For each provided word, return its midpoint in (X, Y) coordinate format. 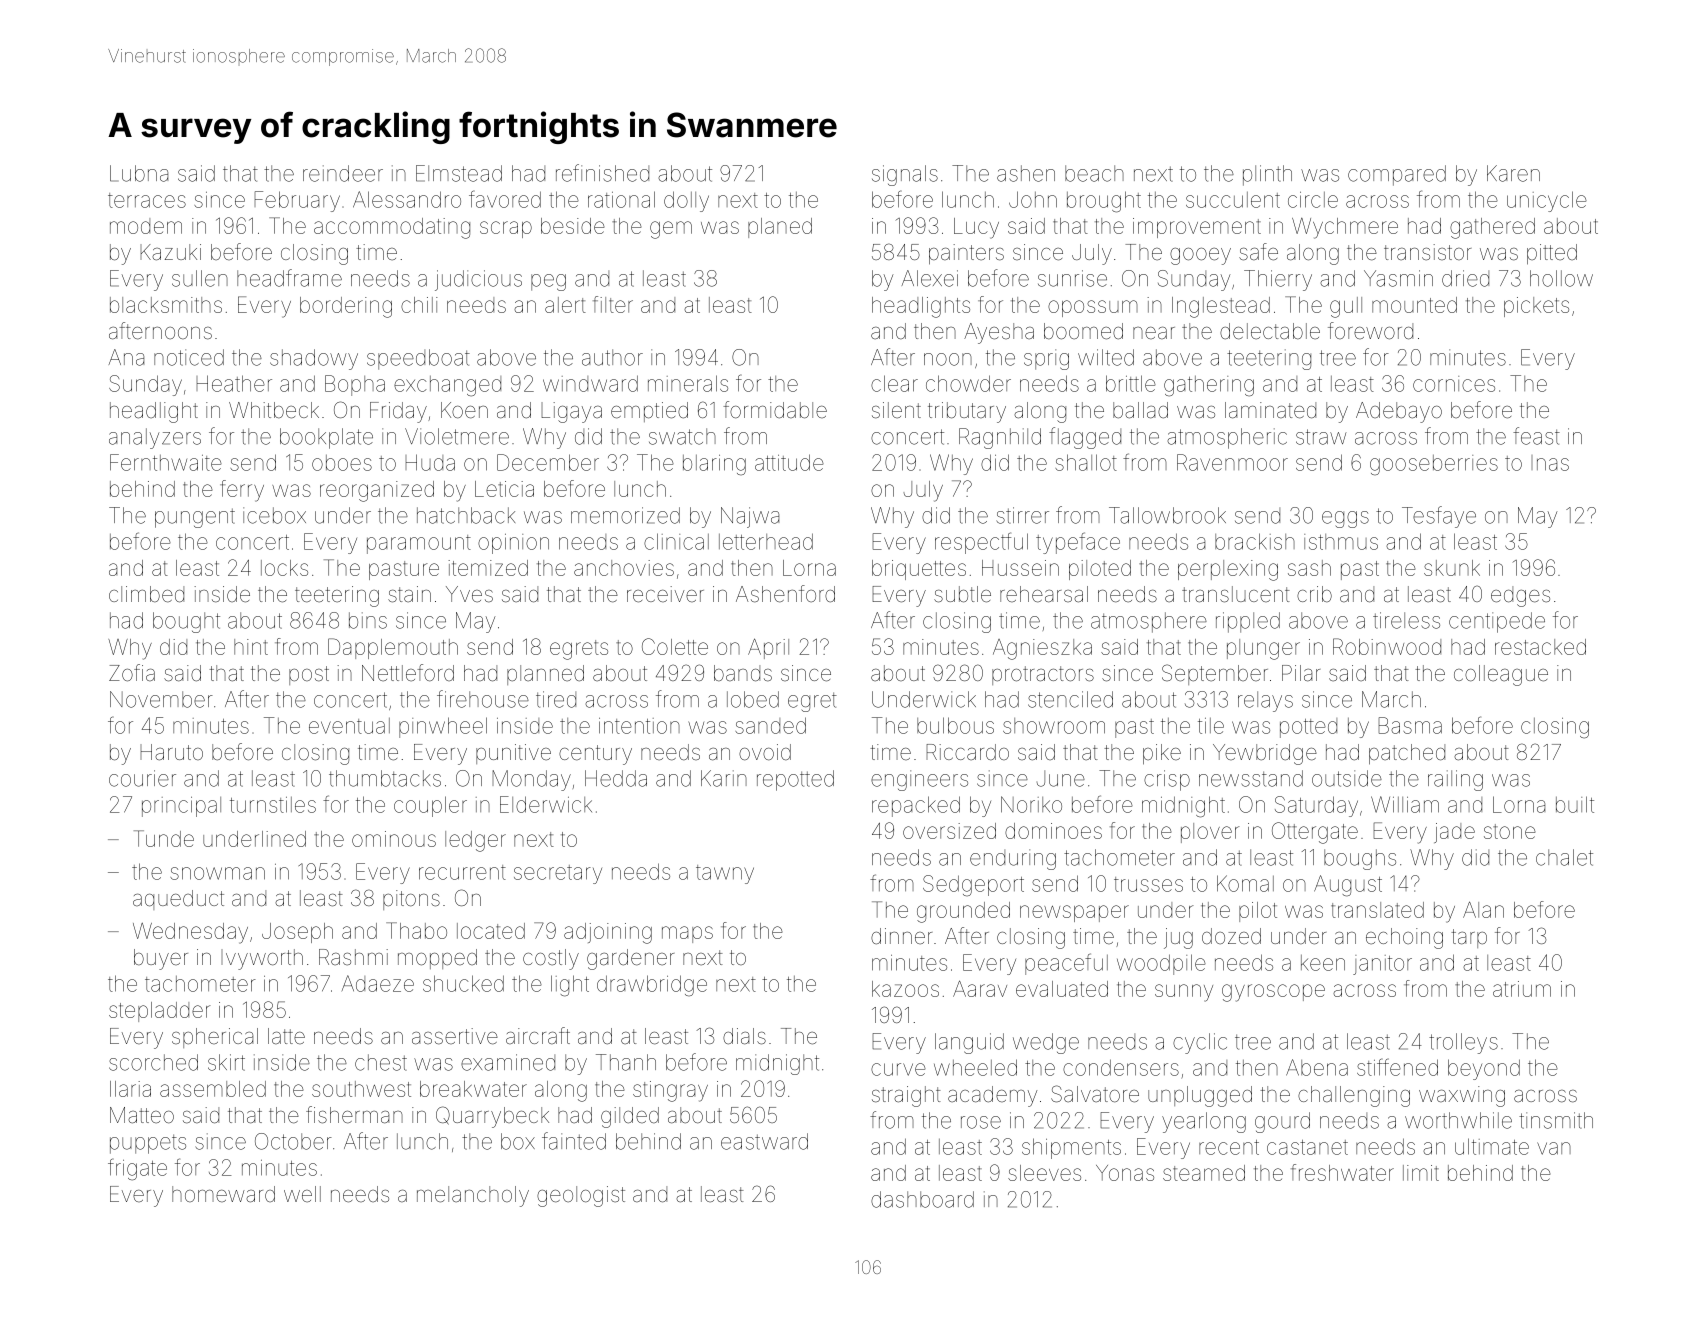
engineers (919, 780)
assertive (455, 1036)
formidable (775, 409)
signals (905, 175)
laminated (1270, 410)
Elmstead (459, 173)
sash (1309, 568)
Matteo (142, 1115)
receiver (665, 594)
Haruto (171, 752)
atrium (1522, 989)
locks (284, 568)
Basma (1410, 725)
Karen (1513, 173)
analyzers (155, 438)
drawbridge (652, 985)
